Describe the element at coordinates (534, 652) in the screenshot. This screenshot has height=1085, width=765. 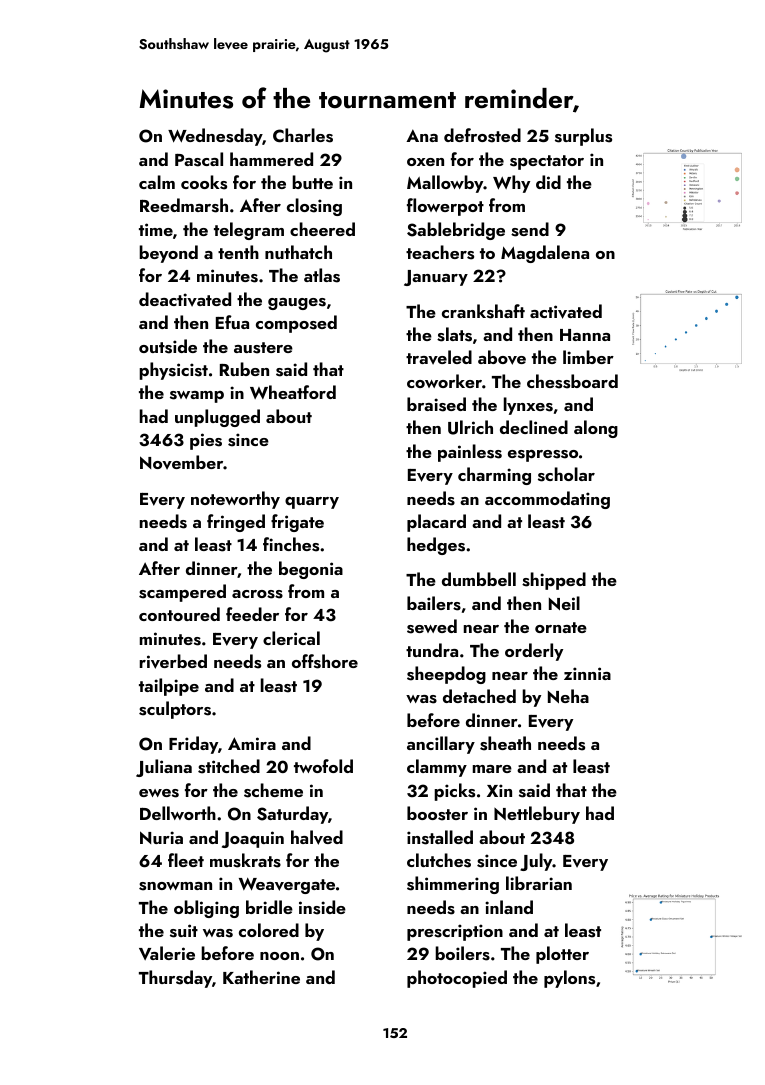
I see `orderly` at that location.
